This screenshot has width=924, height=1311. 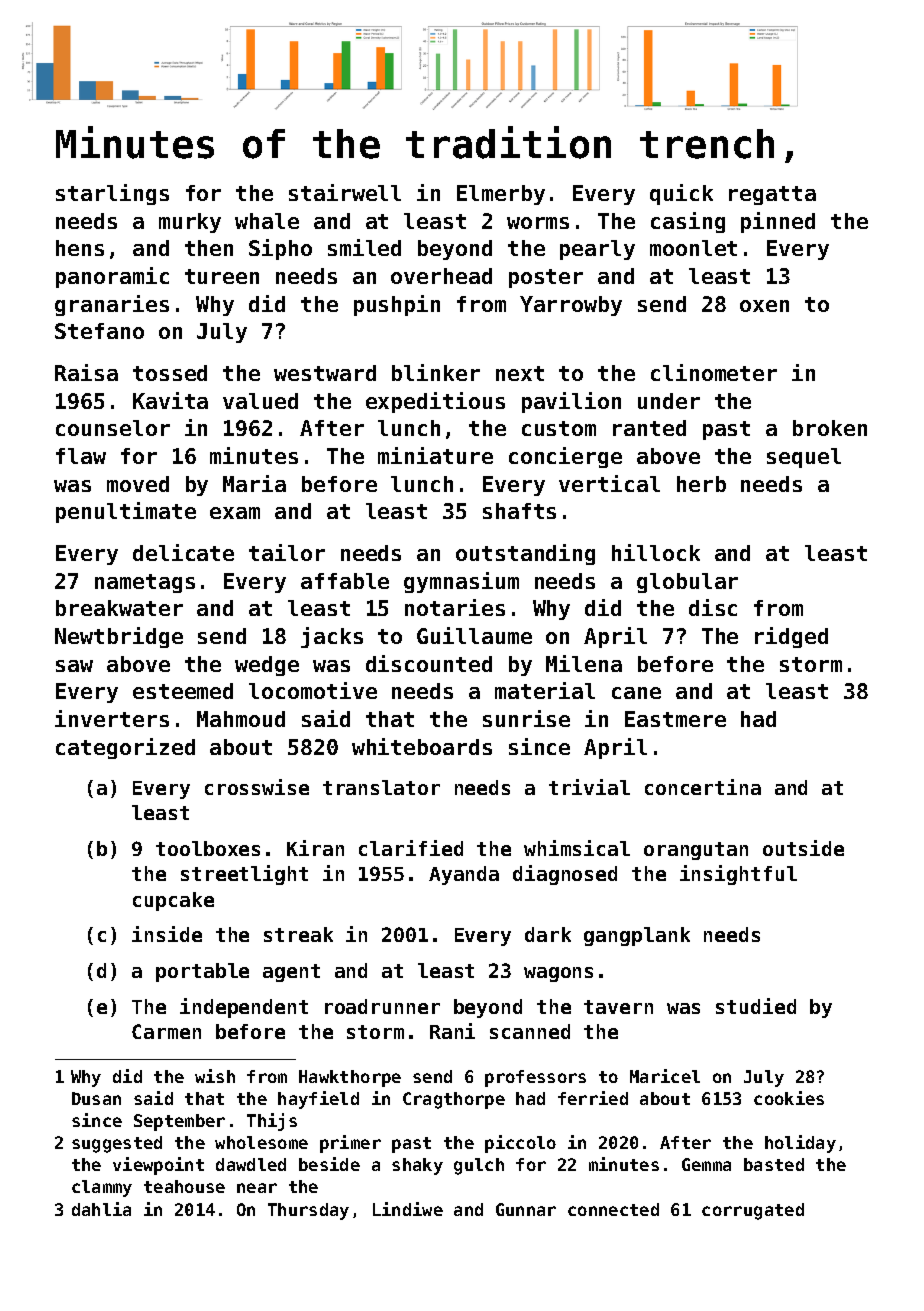 I want to click on hens, so click(x=80, y=248).
